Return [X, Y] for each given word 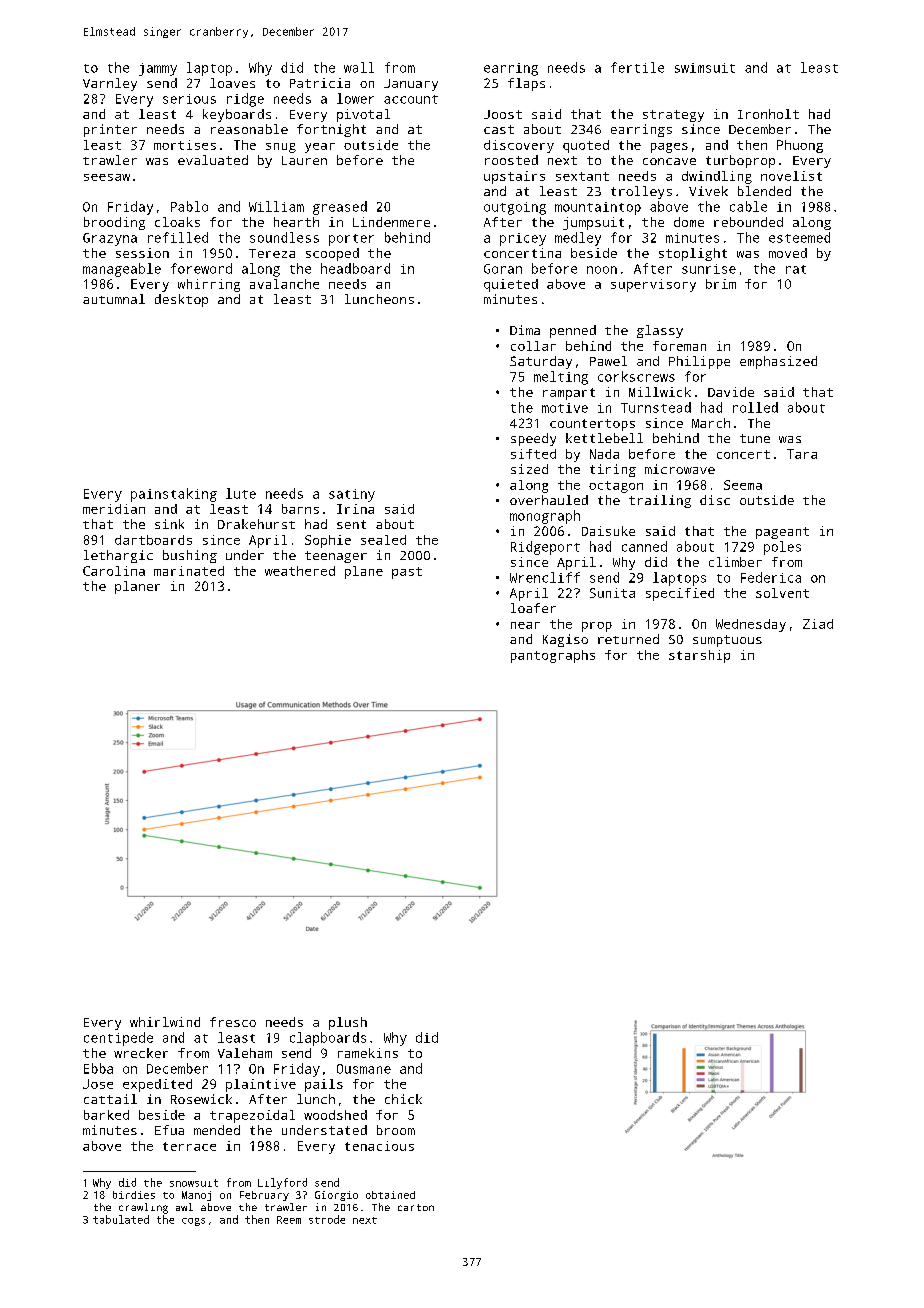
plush [348, 1023]
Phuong [800, 146]
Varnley [110, 84]
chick [403, 1099]
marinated [189, 571]
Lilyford [282, 1183]
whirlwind [165, 1022]
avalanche [284, 284]
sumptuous [727, 641]
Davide [731, 392]
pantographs [553, 656]
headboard [355, 268]
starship [699, 656]
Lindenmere [391, 222]
